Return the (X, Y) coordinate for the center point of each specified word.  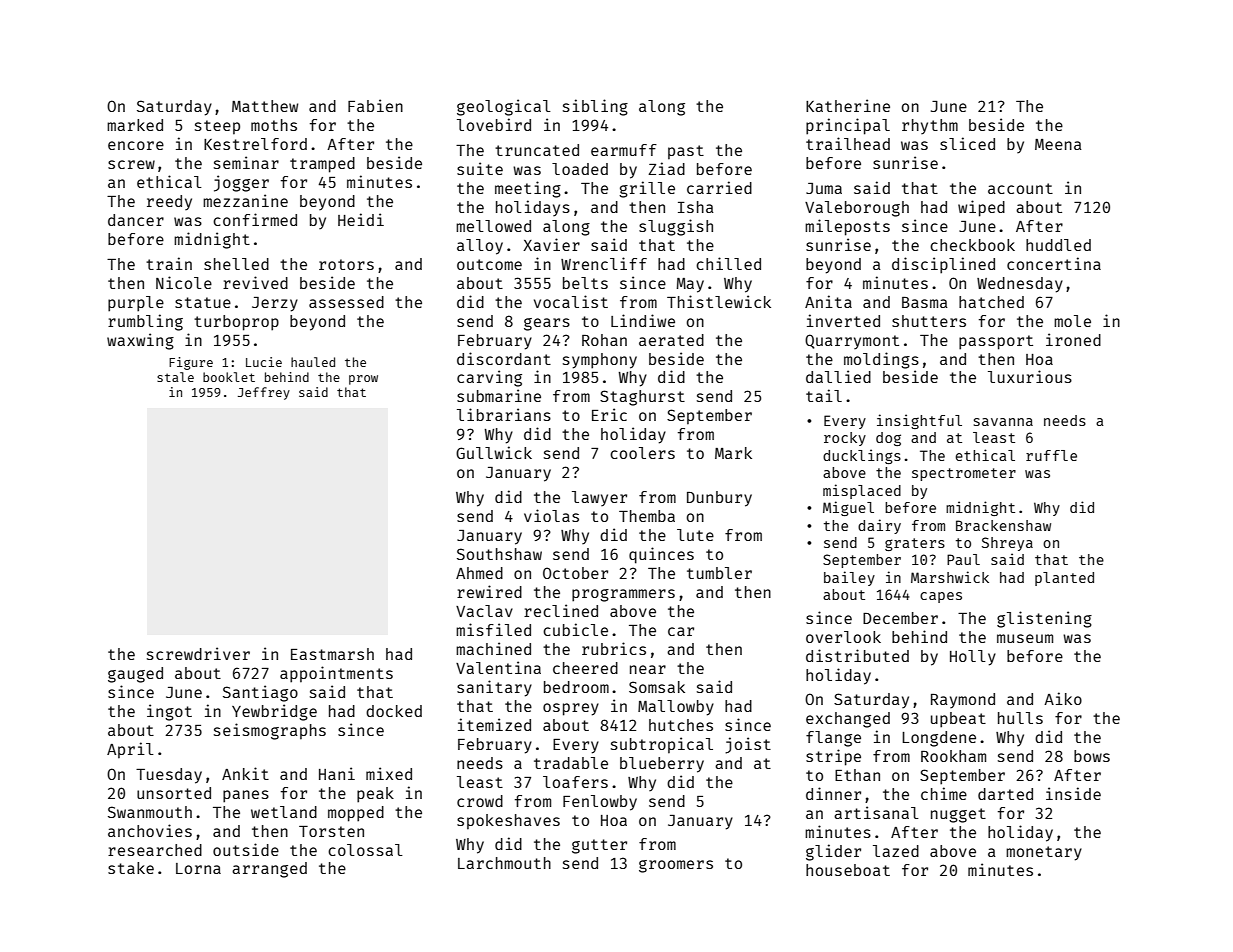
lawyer (599, 499)
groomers (676, 866)
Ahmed (479, 573)
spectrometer (964, 474)
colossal (365, 850)
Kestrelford (255, 144)
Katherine (848, 105)
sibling (595, 107)
